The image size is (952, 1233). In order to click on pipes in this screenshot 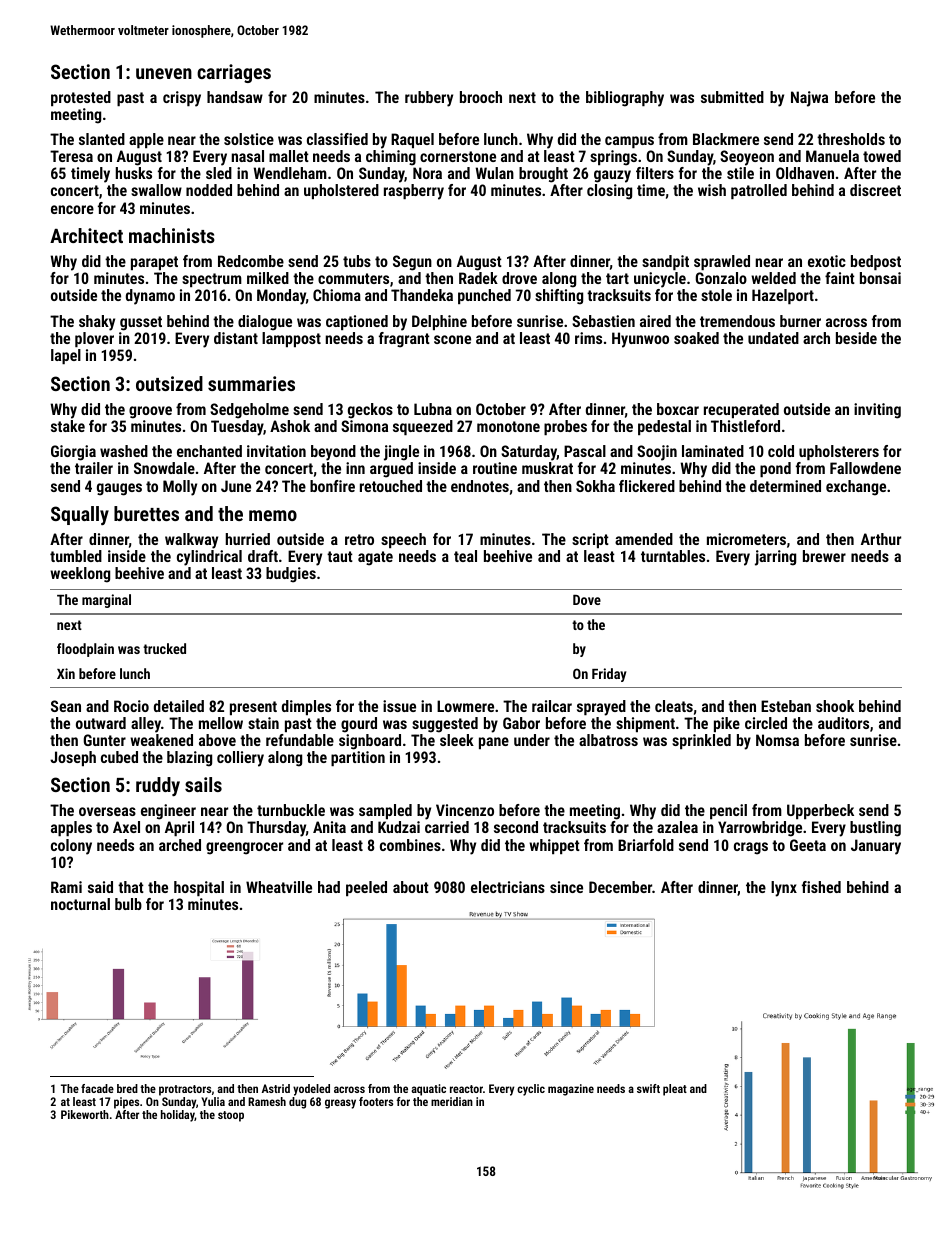, I will do `click(126, 1103)`.
